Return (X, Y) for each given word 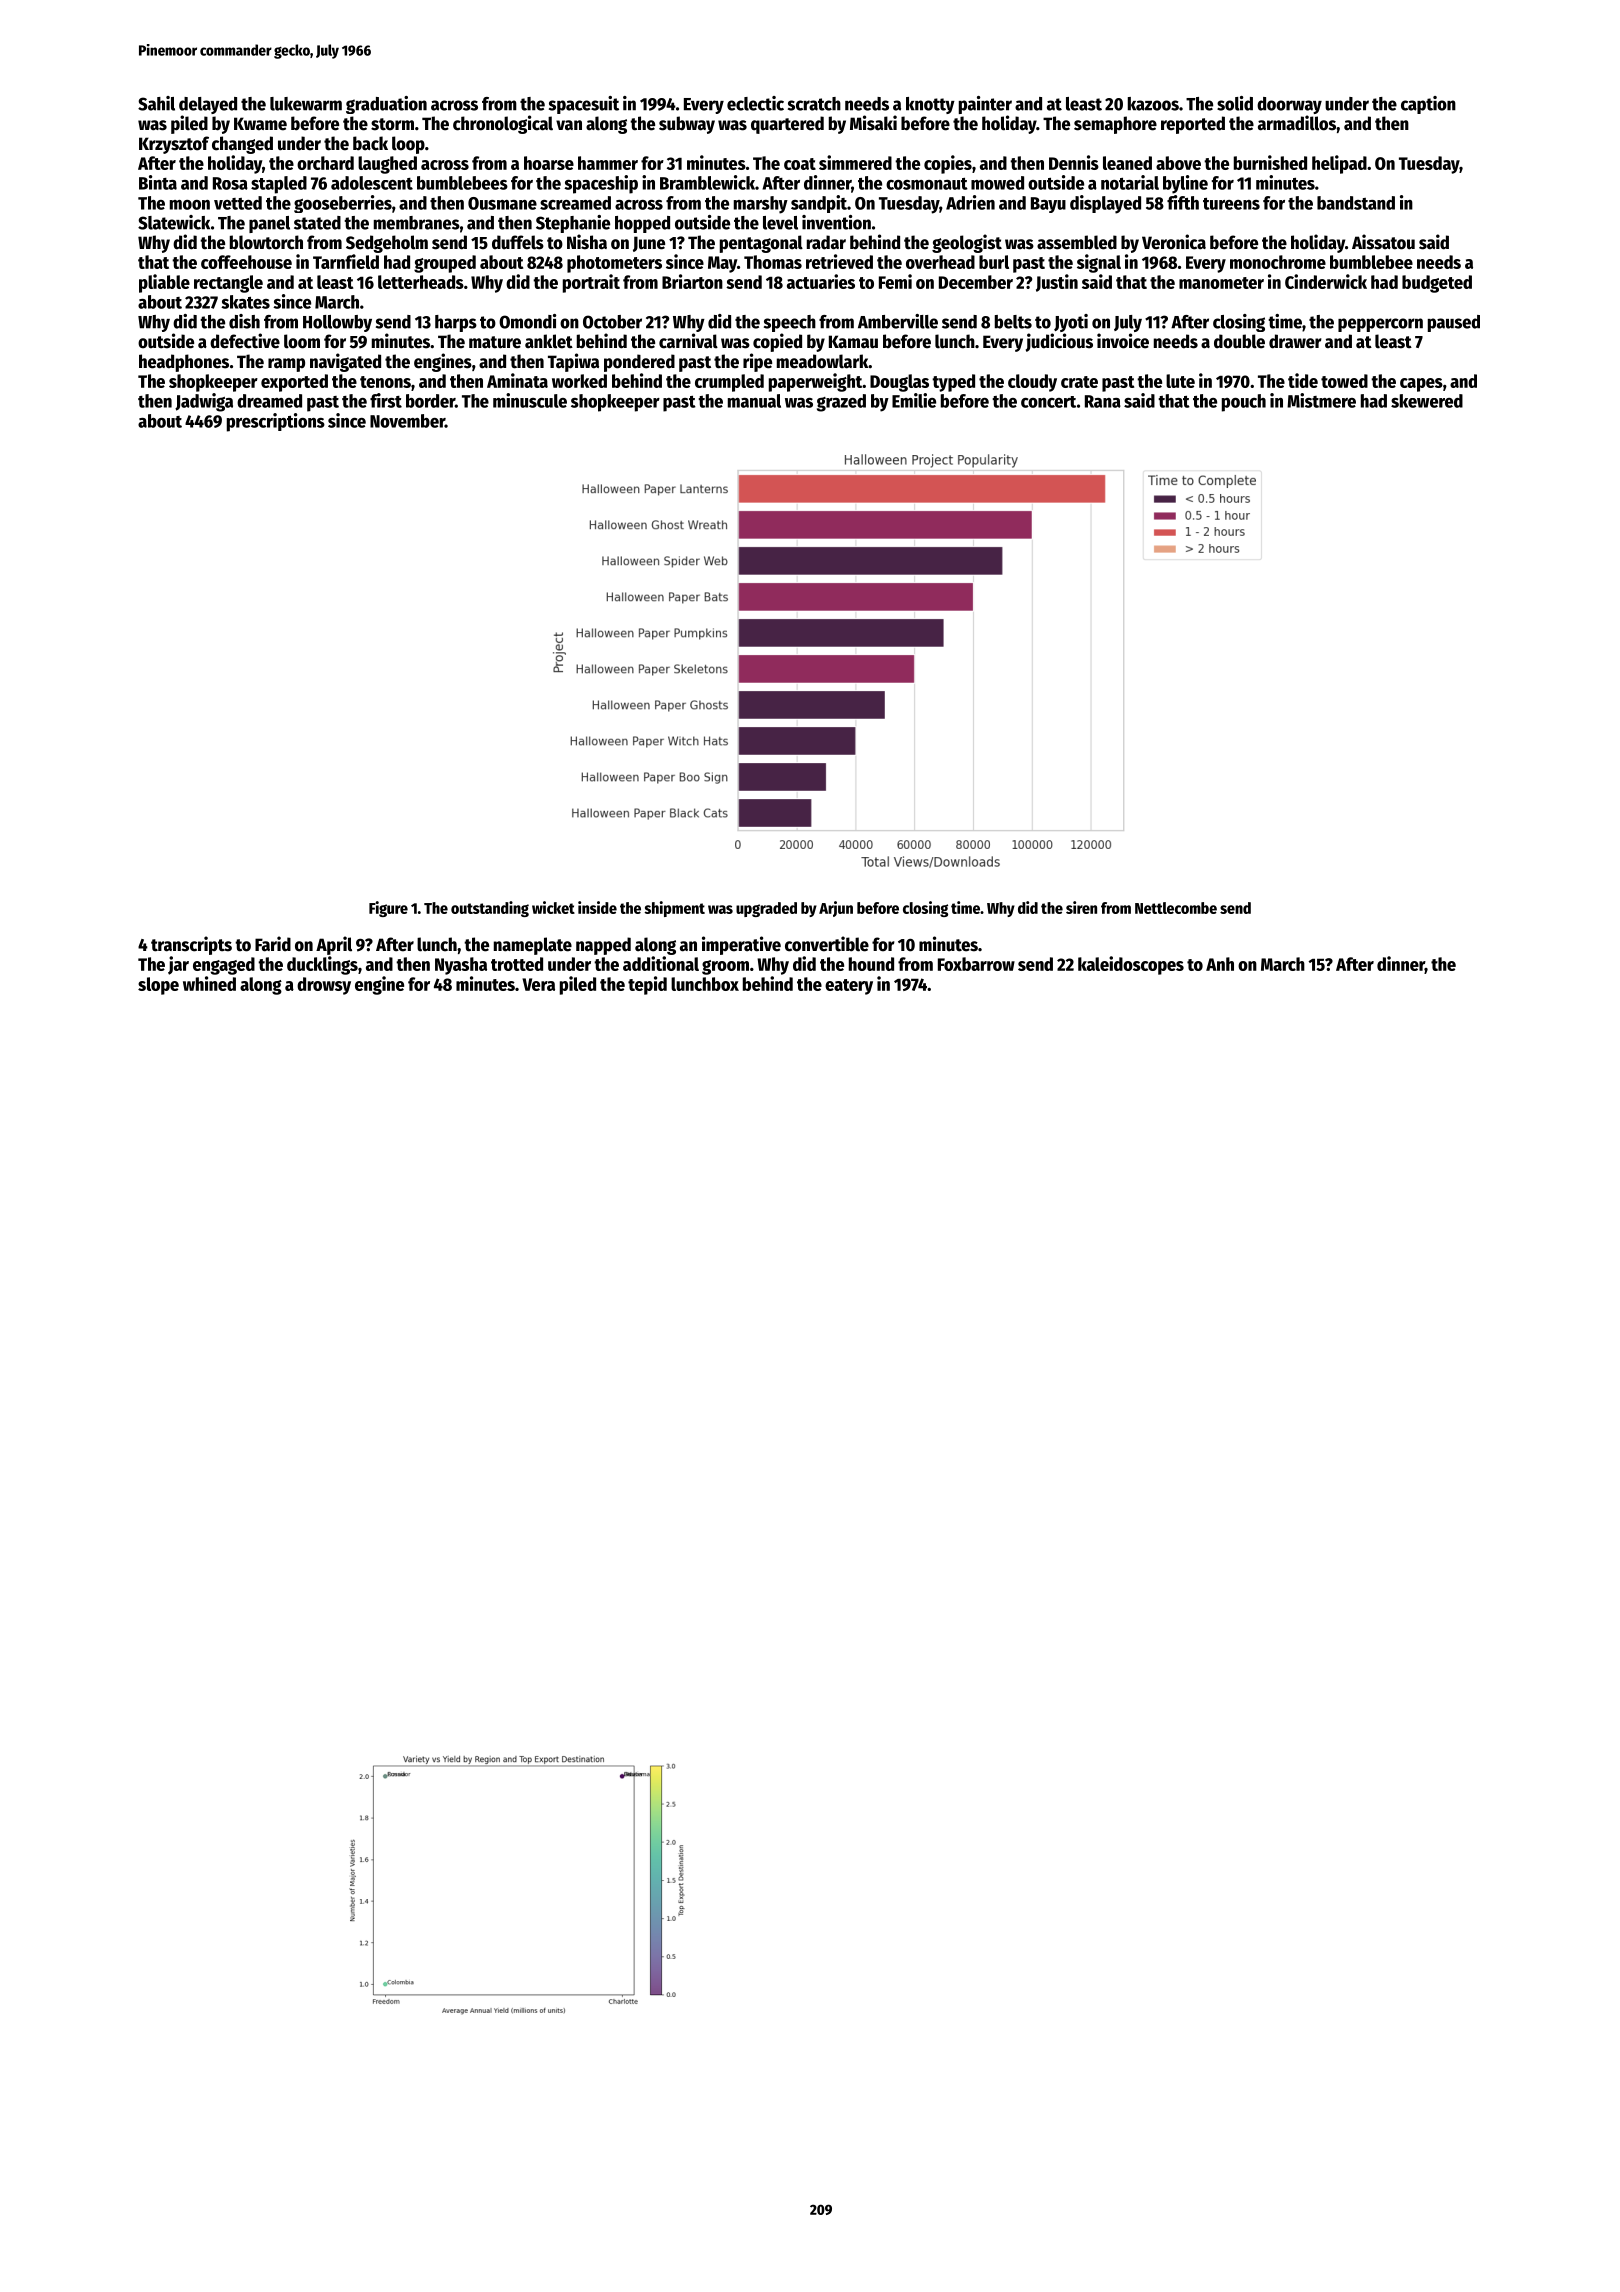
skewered (1427, 401)
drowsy (324, 986)
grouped (445, 264)
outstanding (490, 909)
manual (754, 401)
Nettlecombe (1176, 908)
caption (1428, 105)
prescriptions (276, 422)
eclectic (755, 103)
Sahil (156, 103)
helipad (1339, 164)
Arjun (836, 909)
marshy (761, 205)
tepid (647, 985)
